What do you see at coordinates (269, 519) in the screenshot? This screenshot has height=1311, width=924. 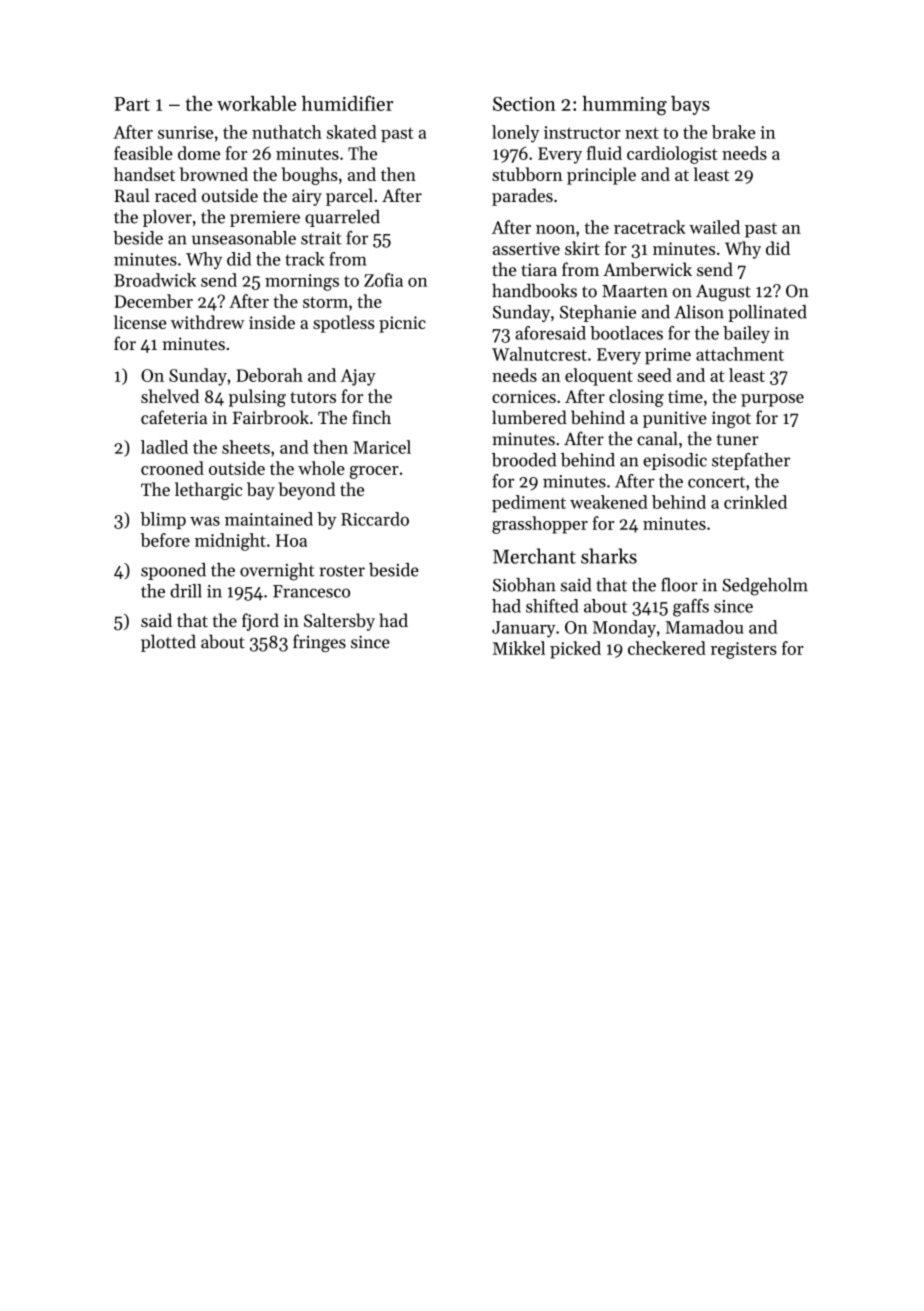 I see `maintained` at bounding box center [269, 519].
